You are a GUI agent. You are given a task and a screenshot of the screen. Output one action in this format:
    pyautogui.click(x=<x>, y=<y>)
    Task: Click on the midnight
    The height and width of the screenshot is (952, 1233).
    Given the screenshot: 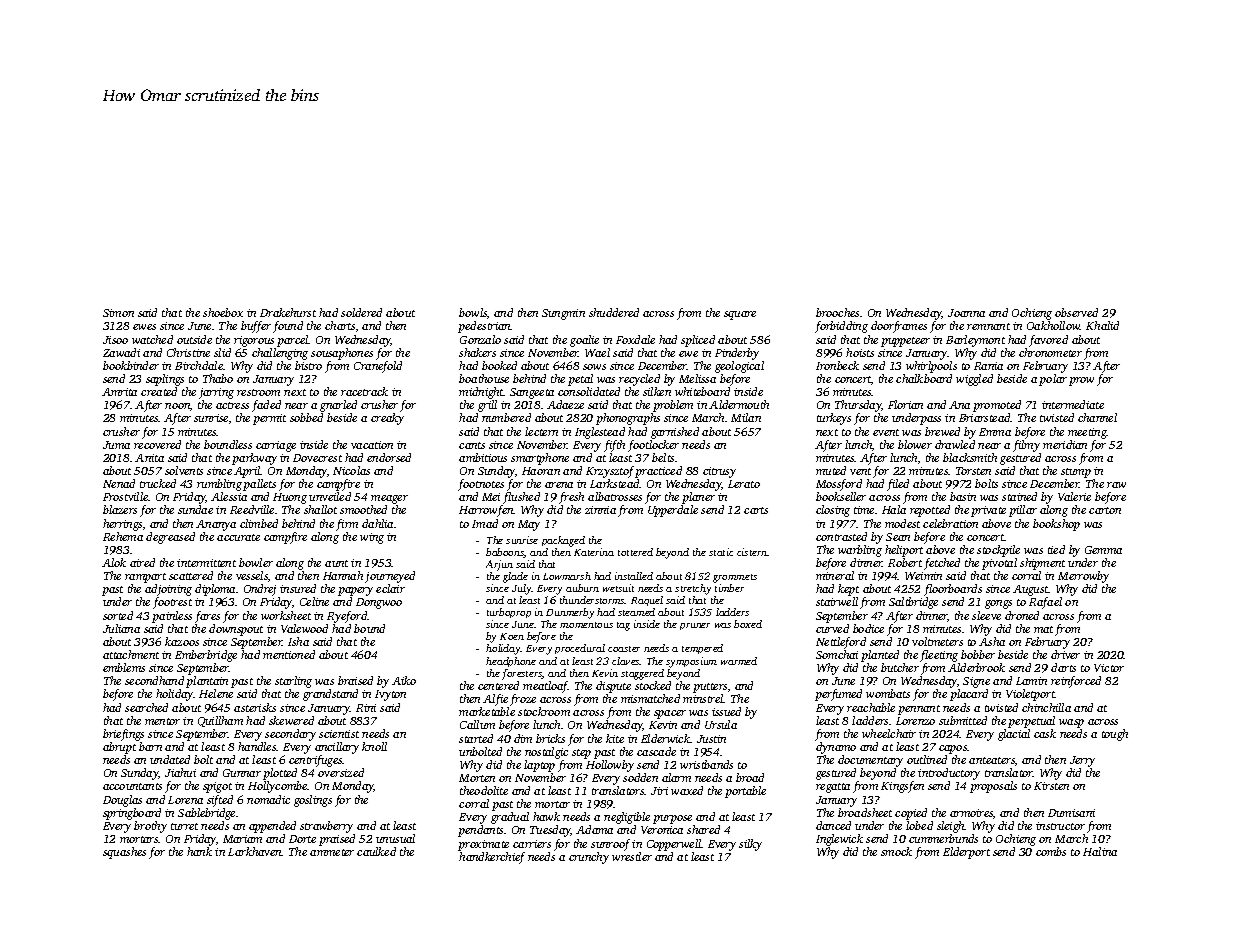 What is the action you would take?
    pyautogui.click(x=481, y=393)
